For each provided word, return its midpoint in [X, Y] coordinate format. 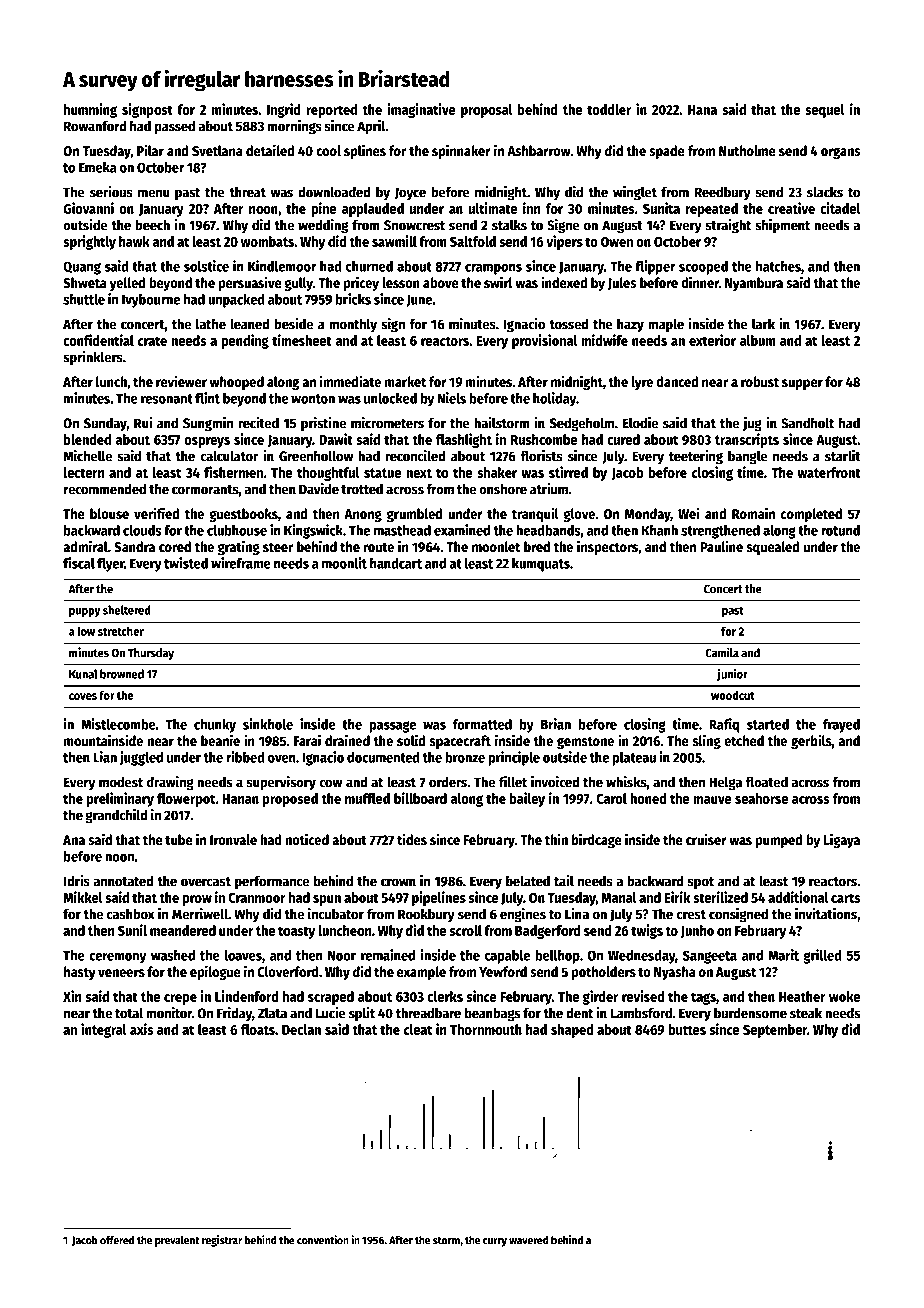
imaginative [421, 110]
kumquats [541, 565]
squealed [773, 548]
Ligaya [842, 840]
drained [347, 740]
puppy [85, 612]
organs [841, 153]
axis [142, 1029]
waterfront [829, 472]
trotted [362, 489]
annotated [123, 881]
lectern [84, 472]
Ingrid [284, 110]
